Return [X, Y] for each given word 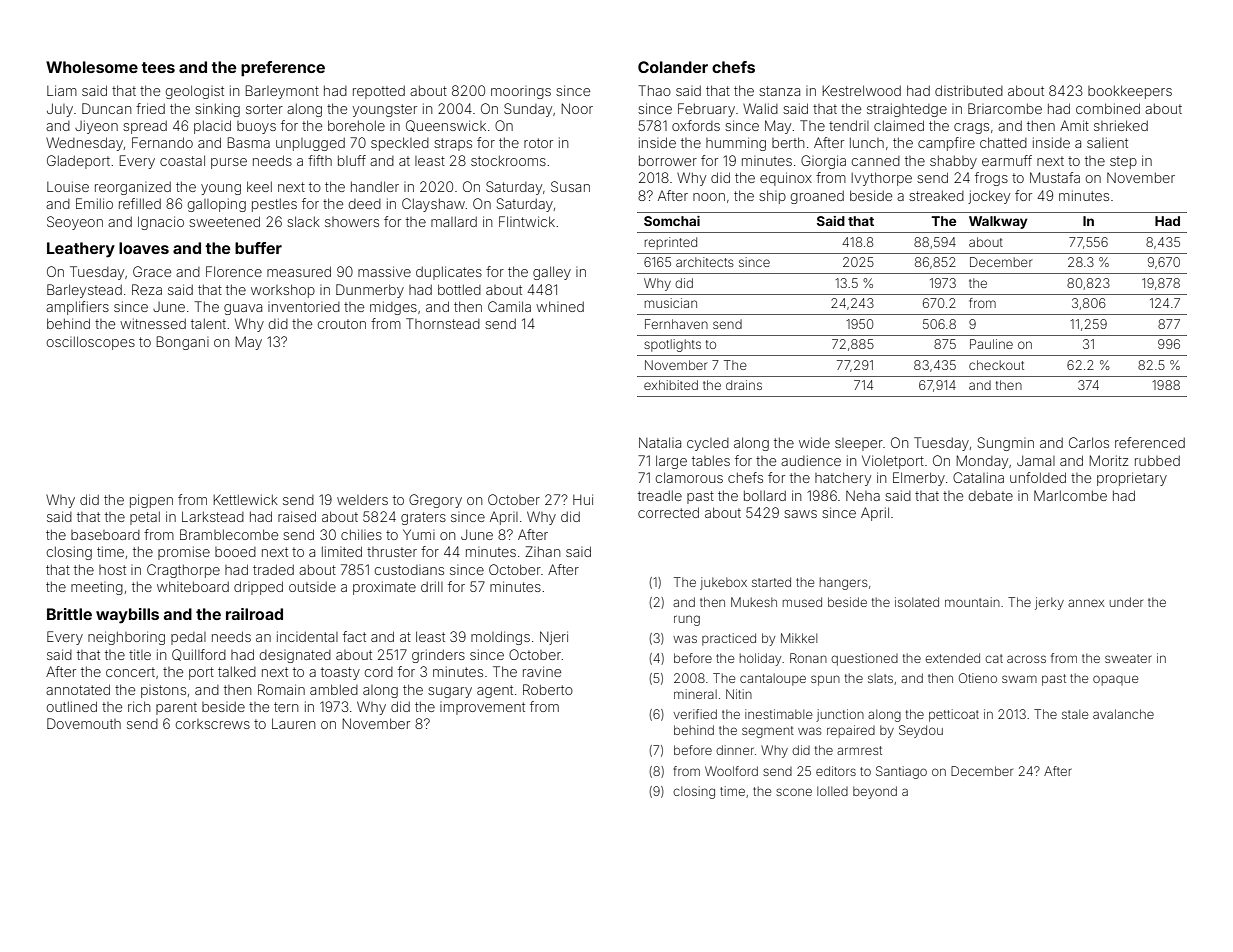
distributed [969, 90]
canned [876, 161]
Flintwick [527, 221]
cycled [708, 444]
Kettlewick [245, 499]
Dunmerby [370, 291]
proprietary [1132, 479]
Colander [673, 67]
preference [283, 69]
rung [687, 620]
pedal [188, 638]
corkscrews [213, 724]
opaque [1115, 680]
